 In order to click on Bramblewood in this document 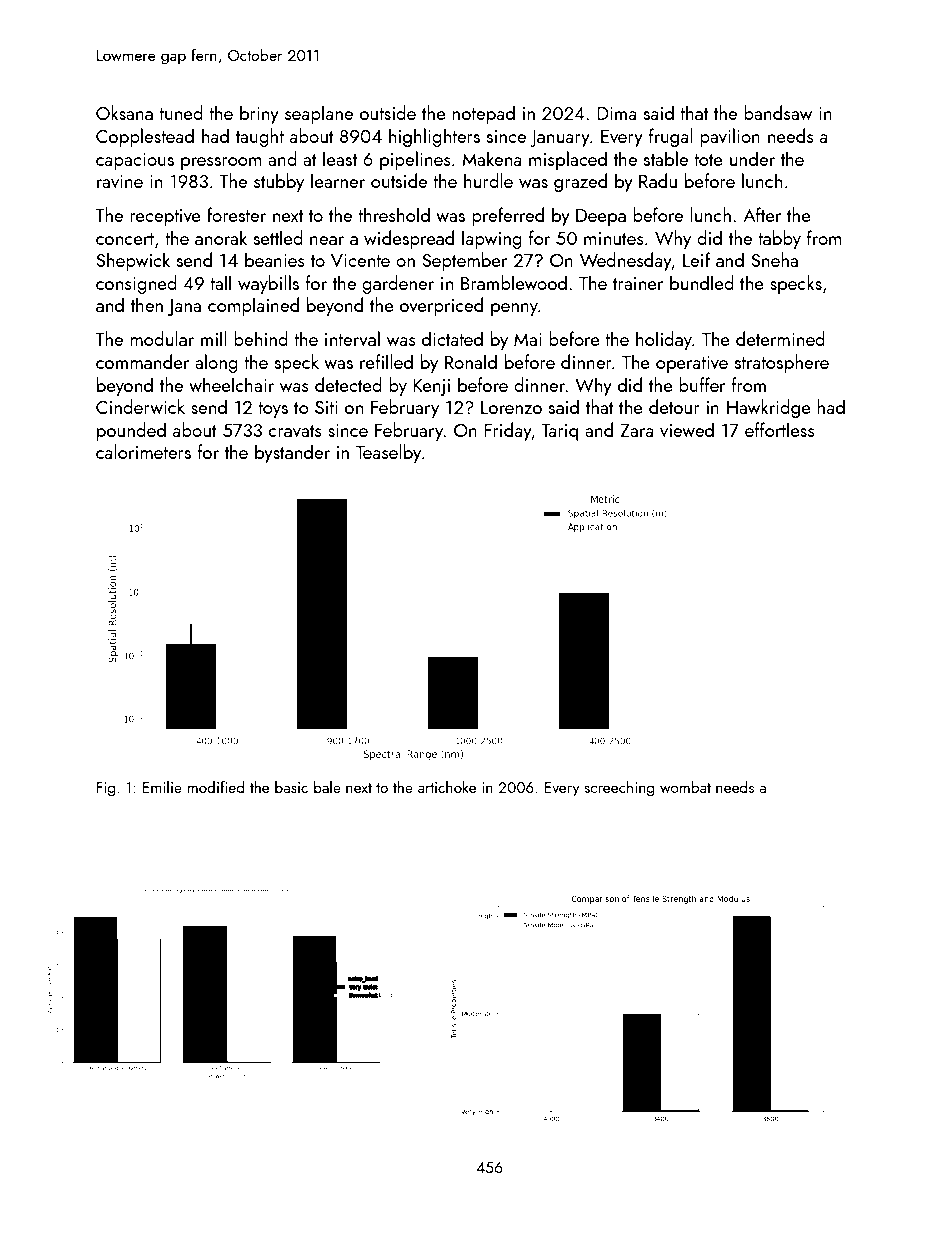, I will do `click(514, 282)`.
